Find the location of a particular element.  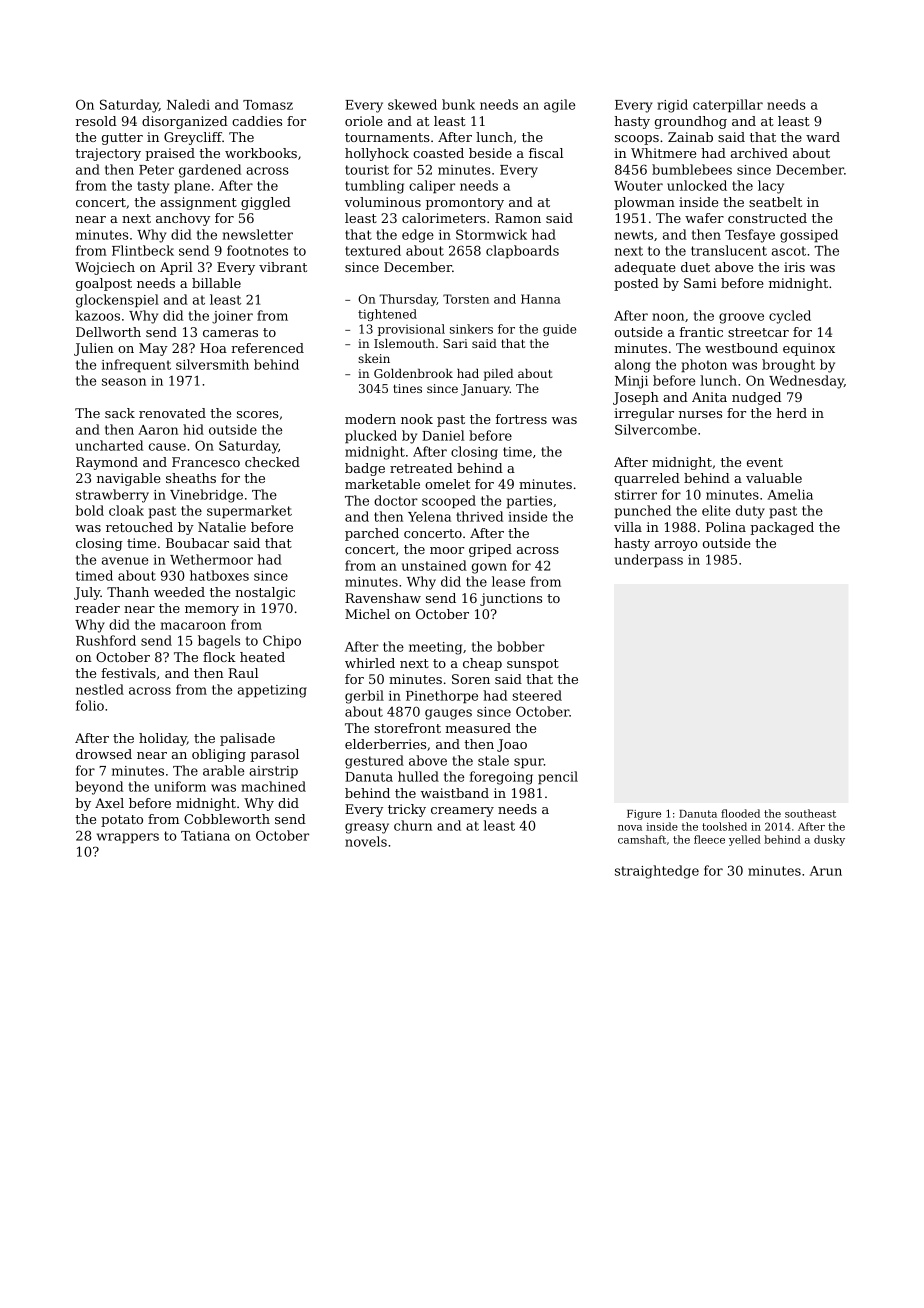

strawberry is located at coordinates (112, 496).
